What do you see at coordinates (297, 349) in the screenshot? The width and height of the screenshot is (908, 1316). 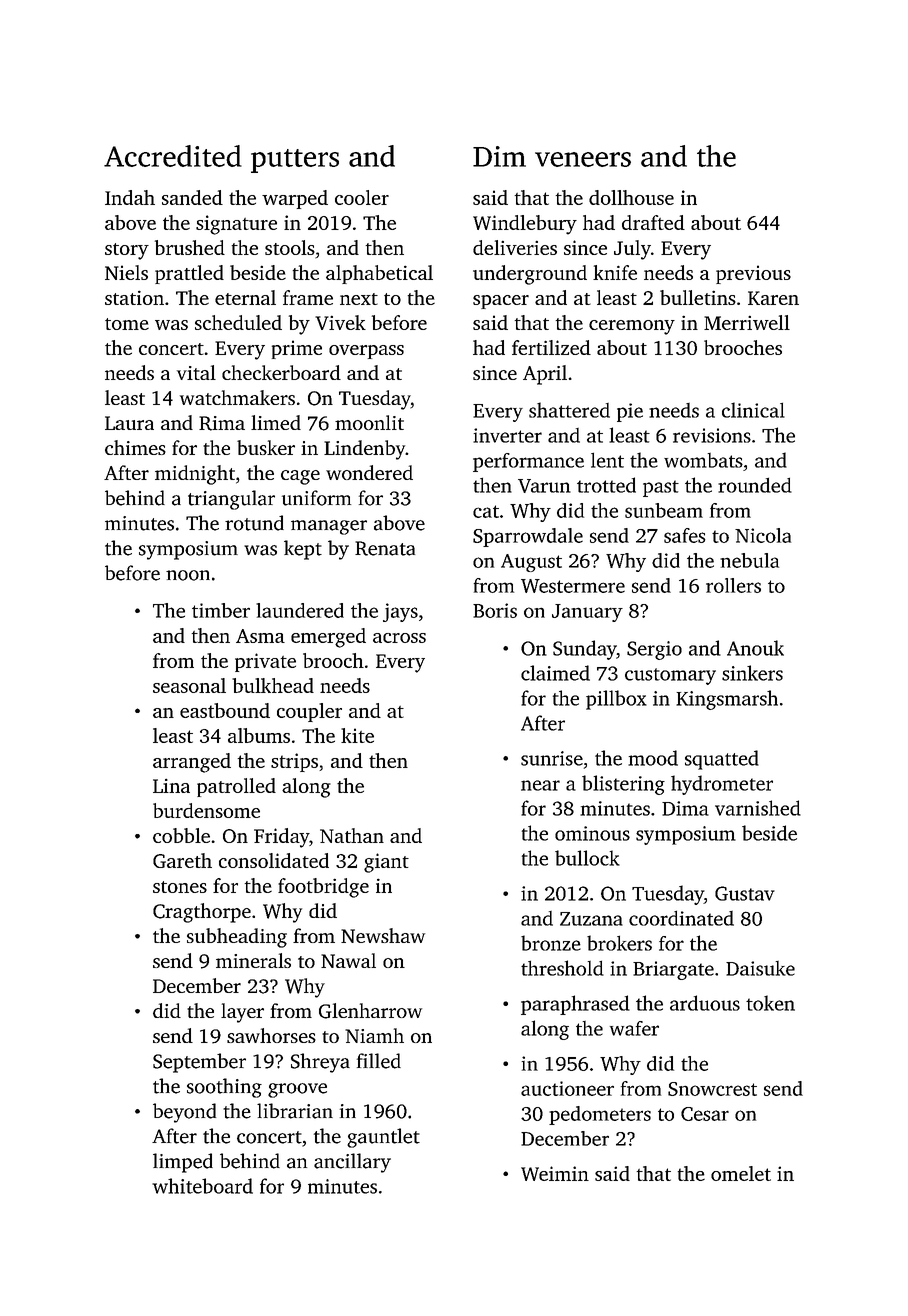 I see `prime` at bounding box center [297, 349].
